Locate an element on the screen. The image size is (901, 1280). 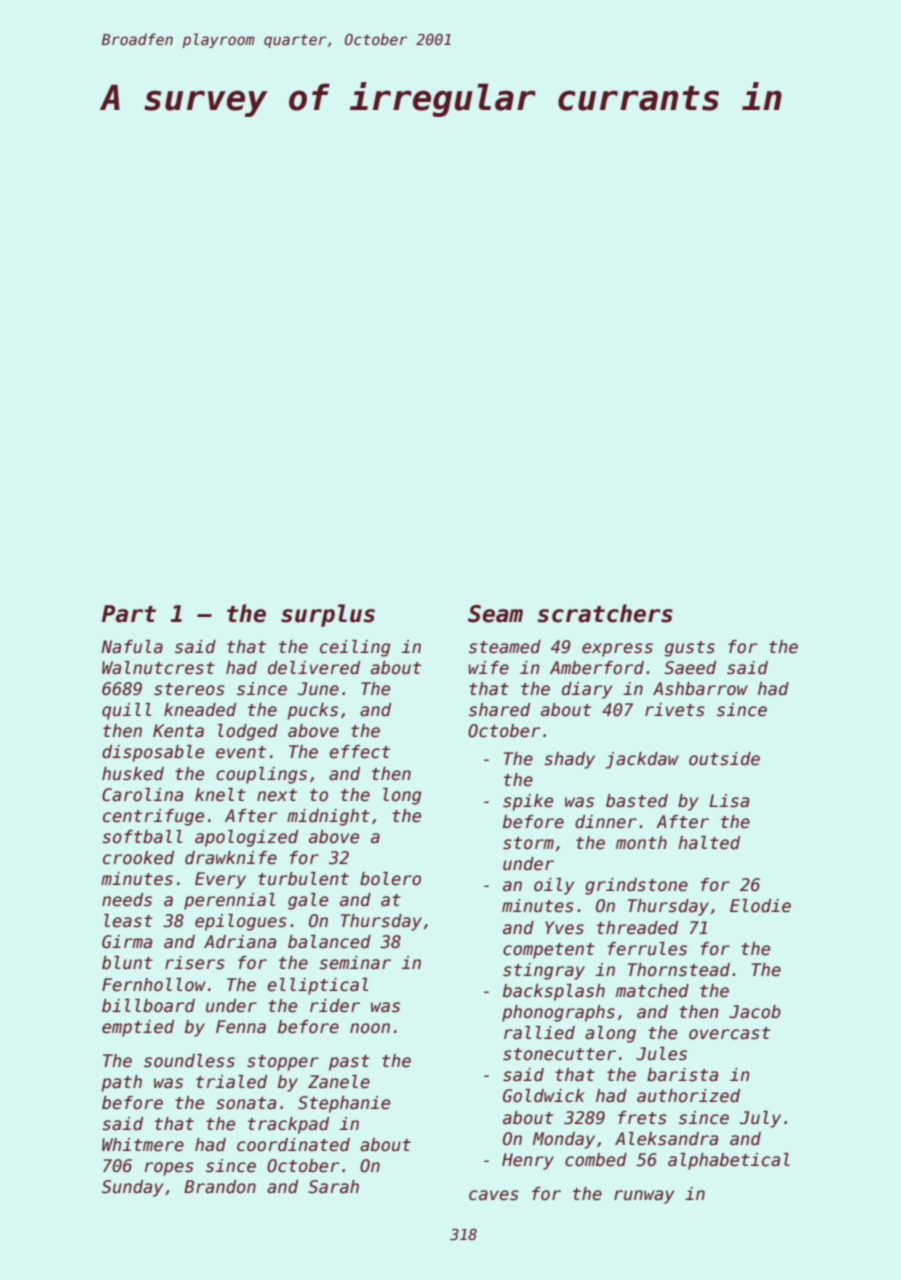
competent is located at coordinates (549, 951).
